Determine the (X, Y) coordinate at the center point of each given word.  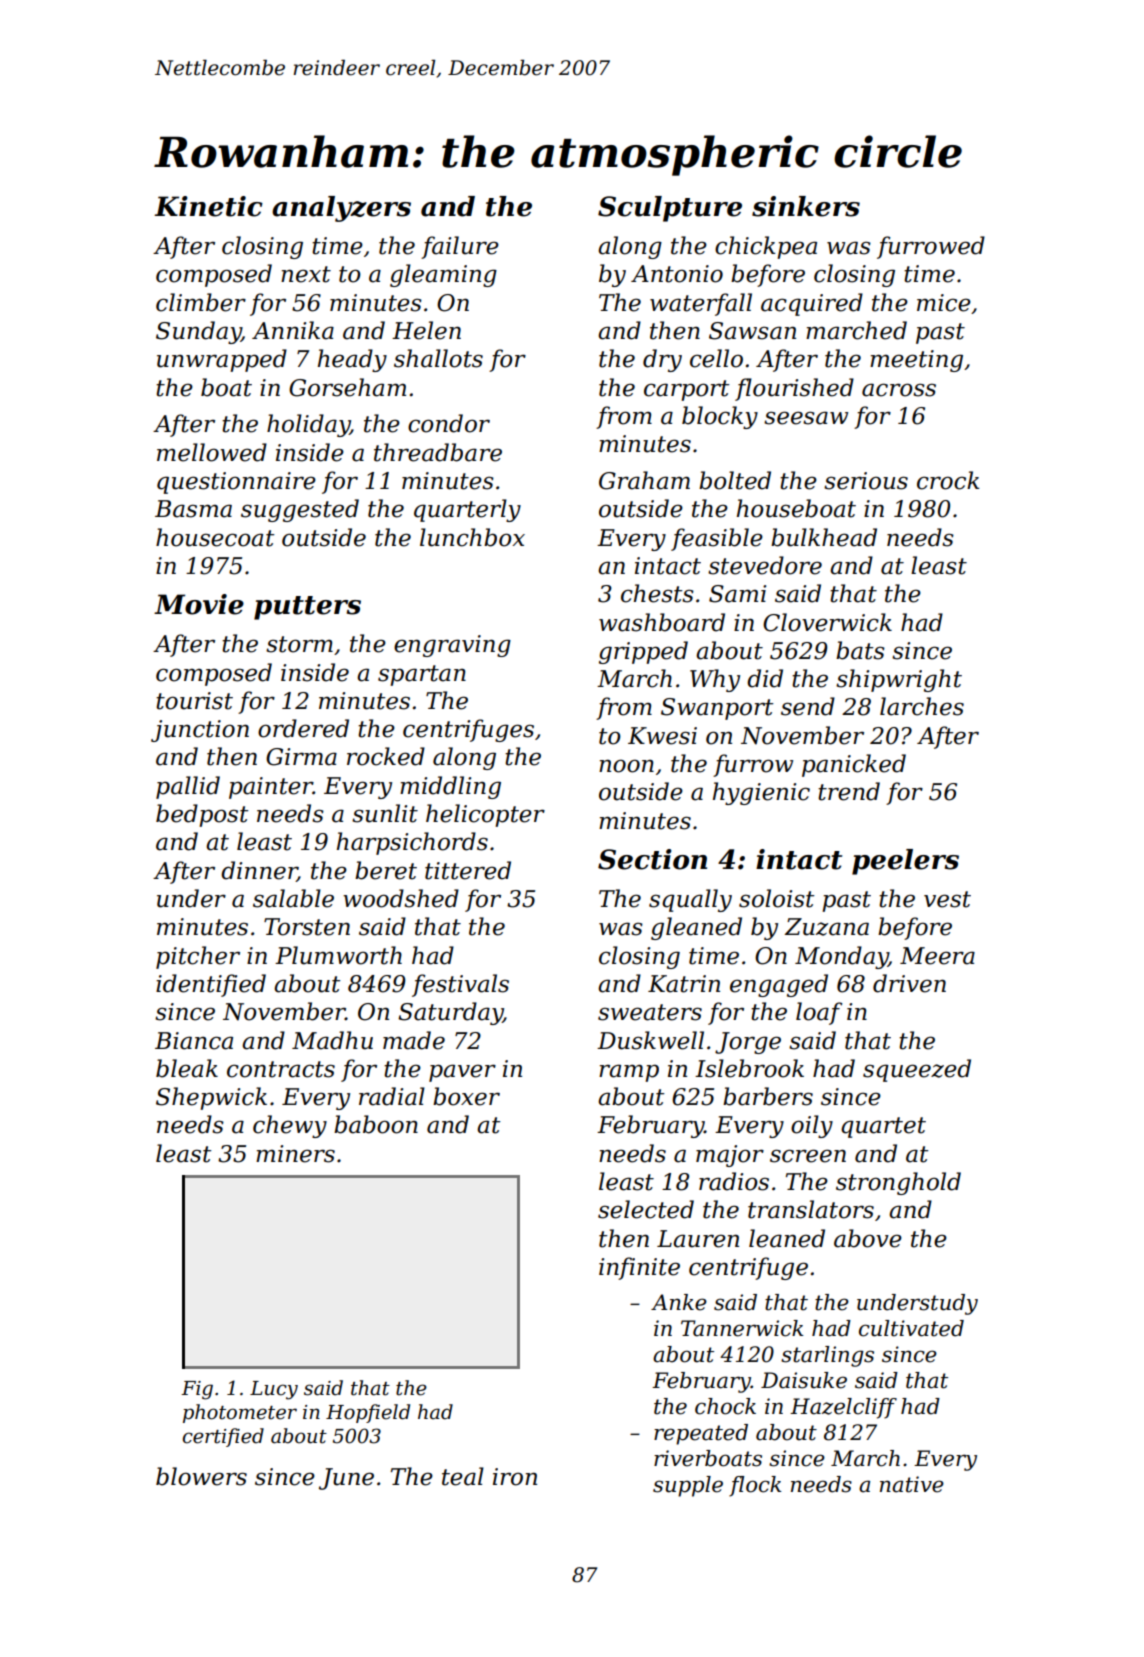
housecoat (215, 537)
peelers (905, 862)
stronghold (898, 1183)
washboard (662, 622)
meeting (916, 361)
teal (463, 1476)
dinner (259, 871)
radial (392, 1096)
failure (460, 247)
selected (646, 1209)
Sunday (198, 332)
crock (948, 480)
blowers (201, 1476)
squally (690, 900)
